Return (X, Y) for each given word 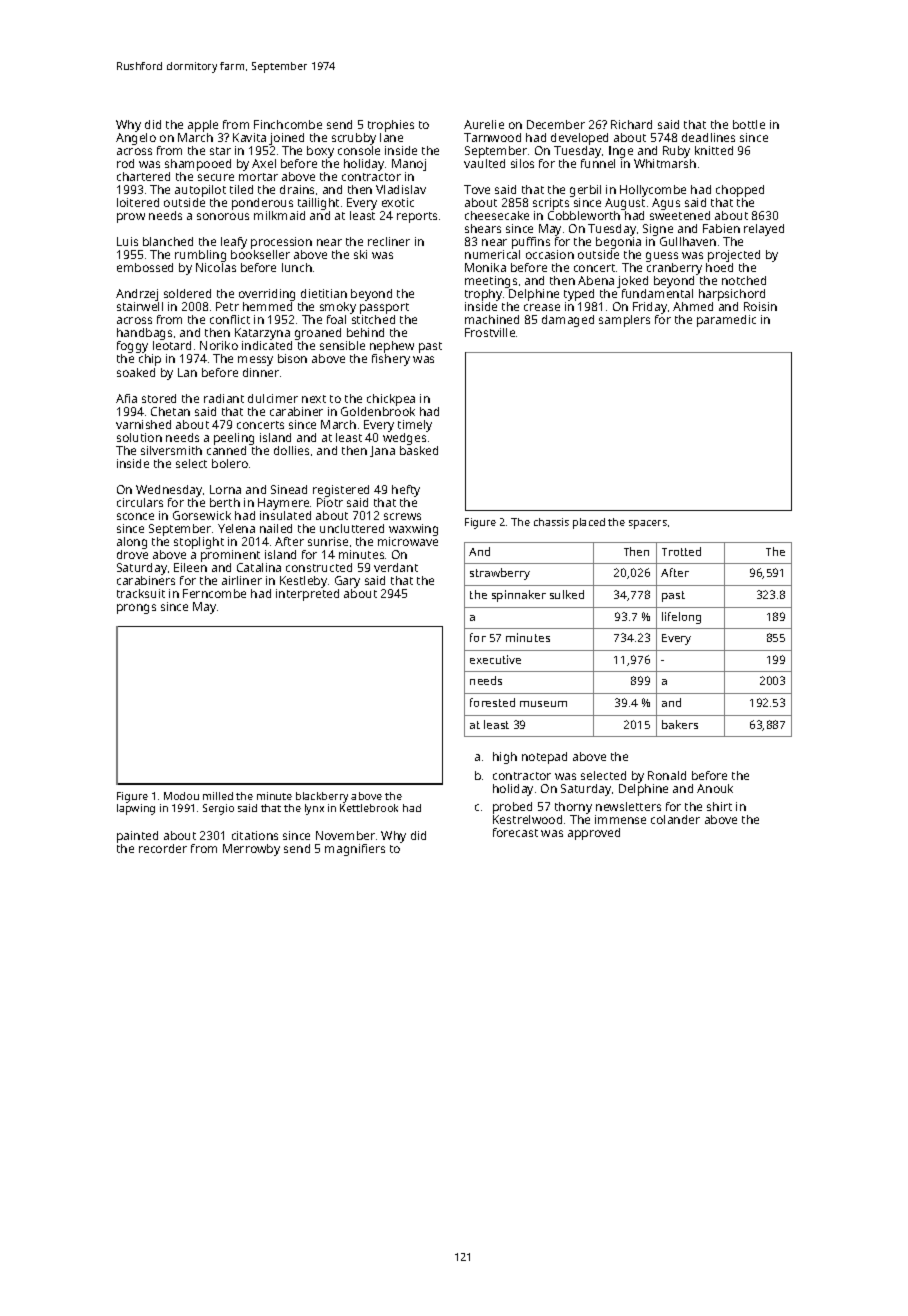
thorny (573, 808)
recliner (389, 241)
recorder (163, 848)
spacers (648, 524)
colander (675, 819)
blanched (168, 241)
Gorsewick (202, 515)
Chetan (170, 411)
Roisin (760, 306)
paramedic (726, 321)
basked (419, 450)
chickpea (391, 400)
